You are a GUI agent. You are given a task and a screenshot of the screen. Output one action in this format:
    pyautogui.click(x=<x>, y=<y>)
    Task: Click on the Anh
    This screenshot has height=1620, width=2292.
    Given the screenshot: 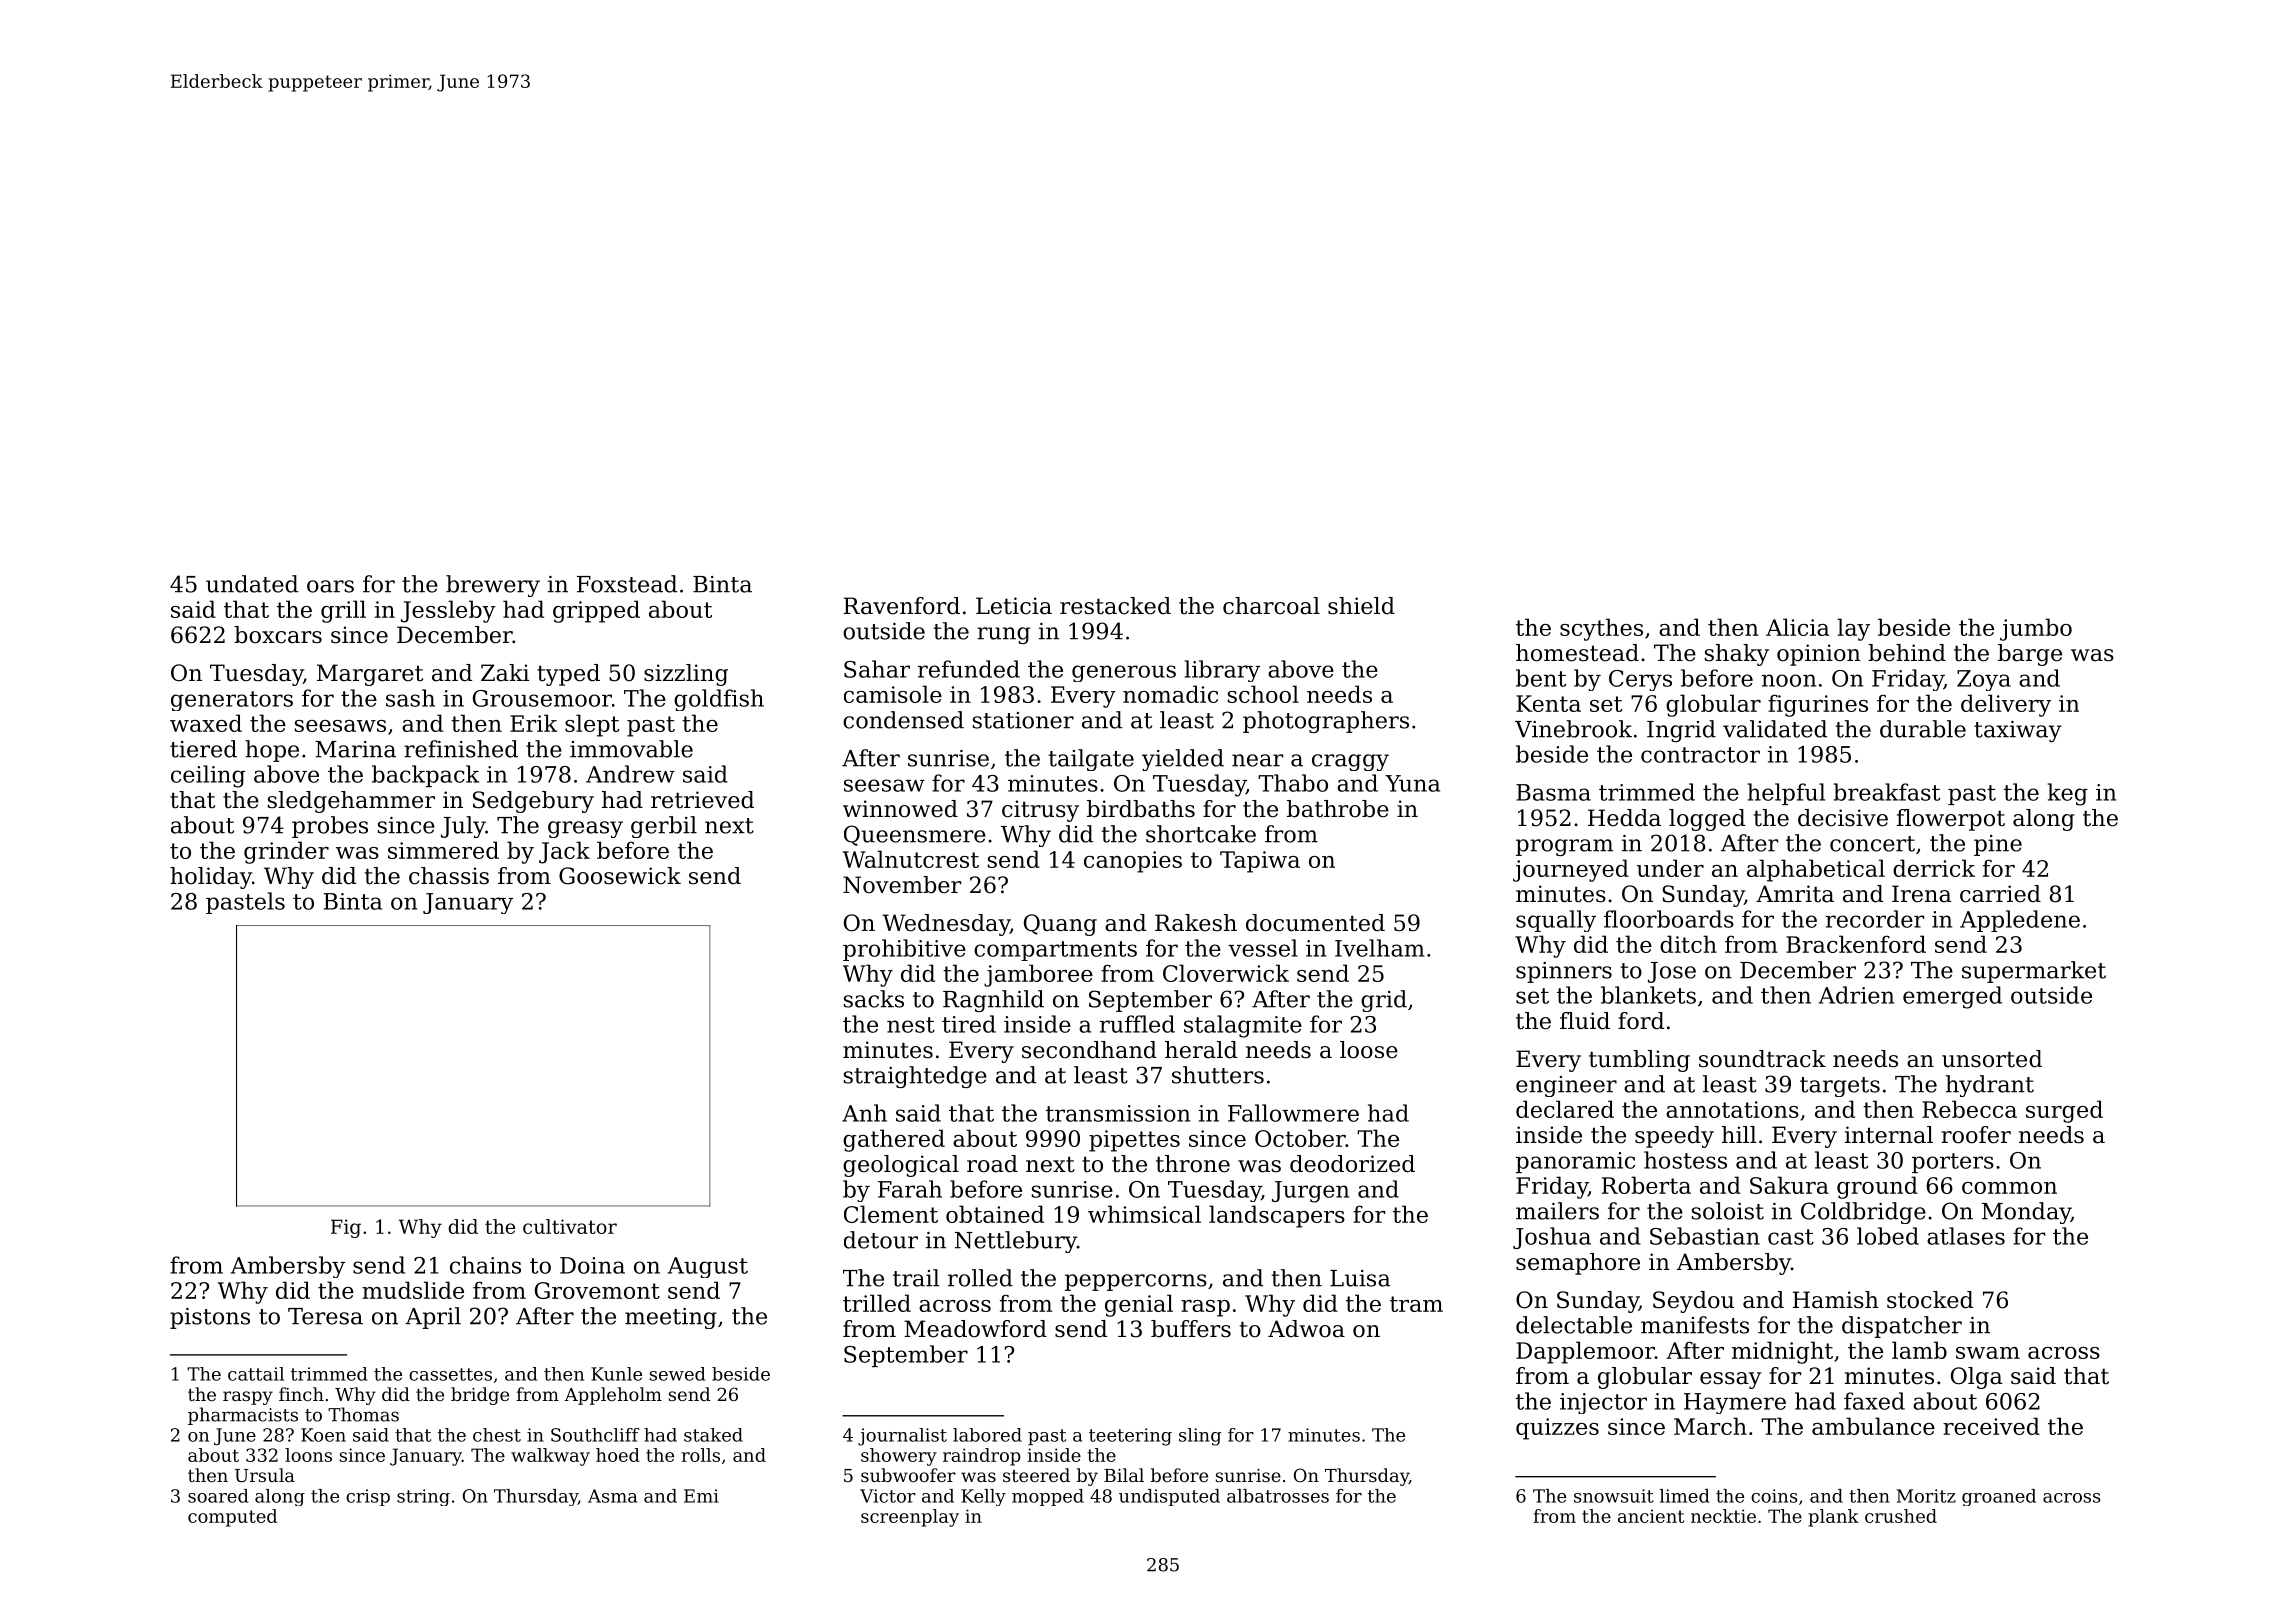 What is the action you would take?
    pyautogui.click(x=864, y=1113)
